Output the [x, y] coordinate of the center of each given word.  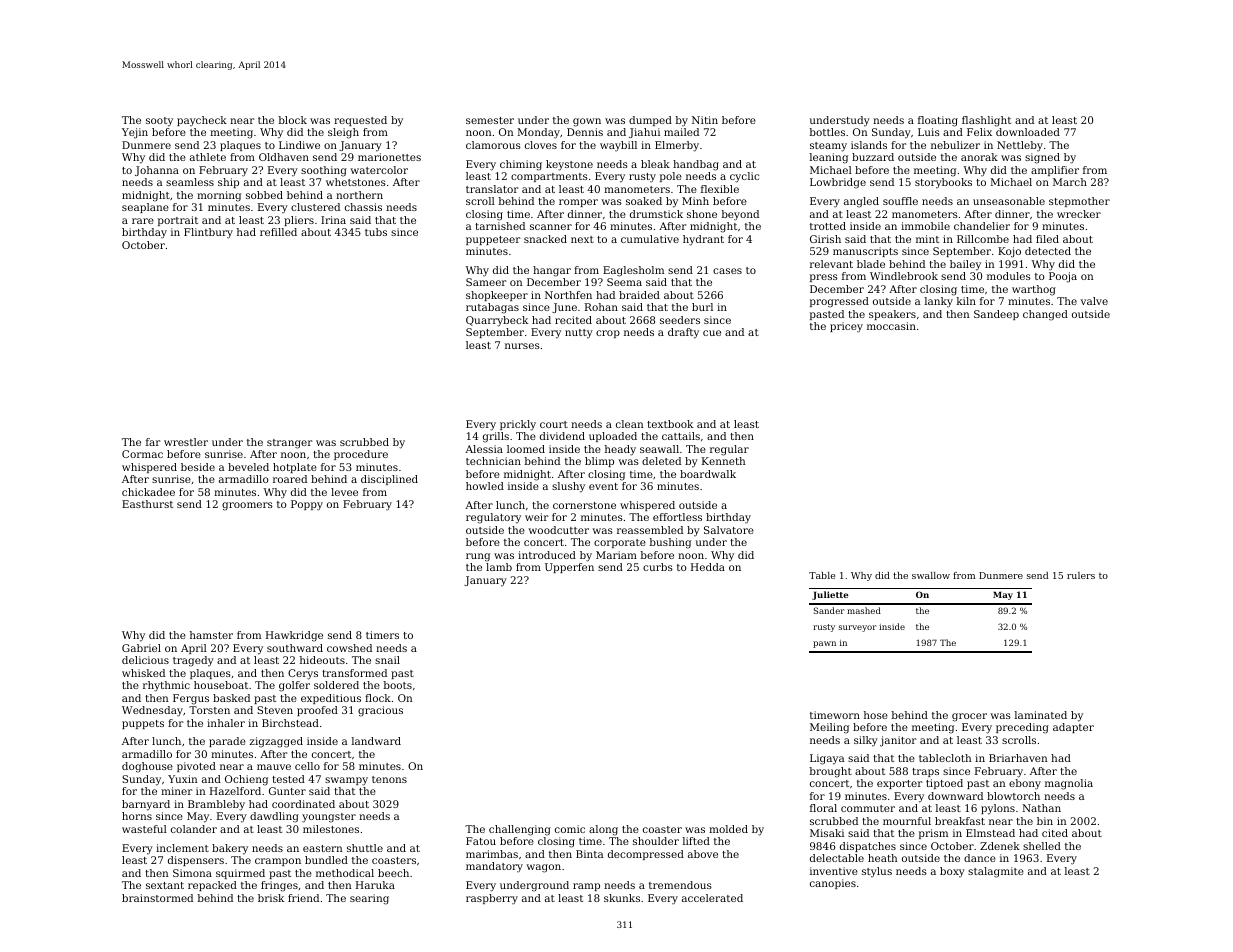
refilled [278, 232]
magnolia [1069, 784]
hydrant [703, 240]
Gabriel [141, 648]
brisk [271, 898]
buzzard [873, 157]
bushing [670, 543]
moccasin [891, 326]
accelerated [712, 898]
